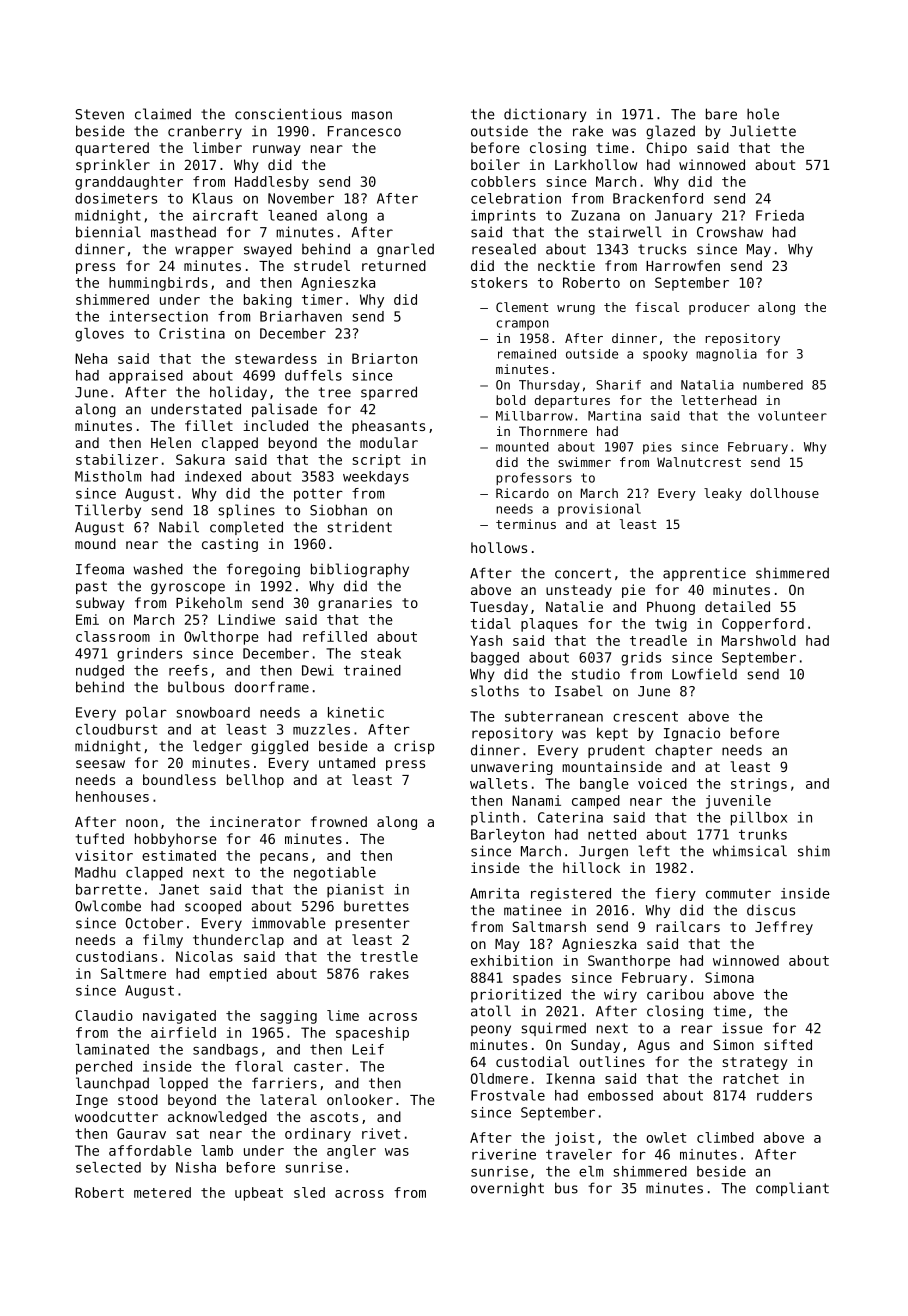  I want to click on trestle, so click(389, 956).
